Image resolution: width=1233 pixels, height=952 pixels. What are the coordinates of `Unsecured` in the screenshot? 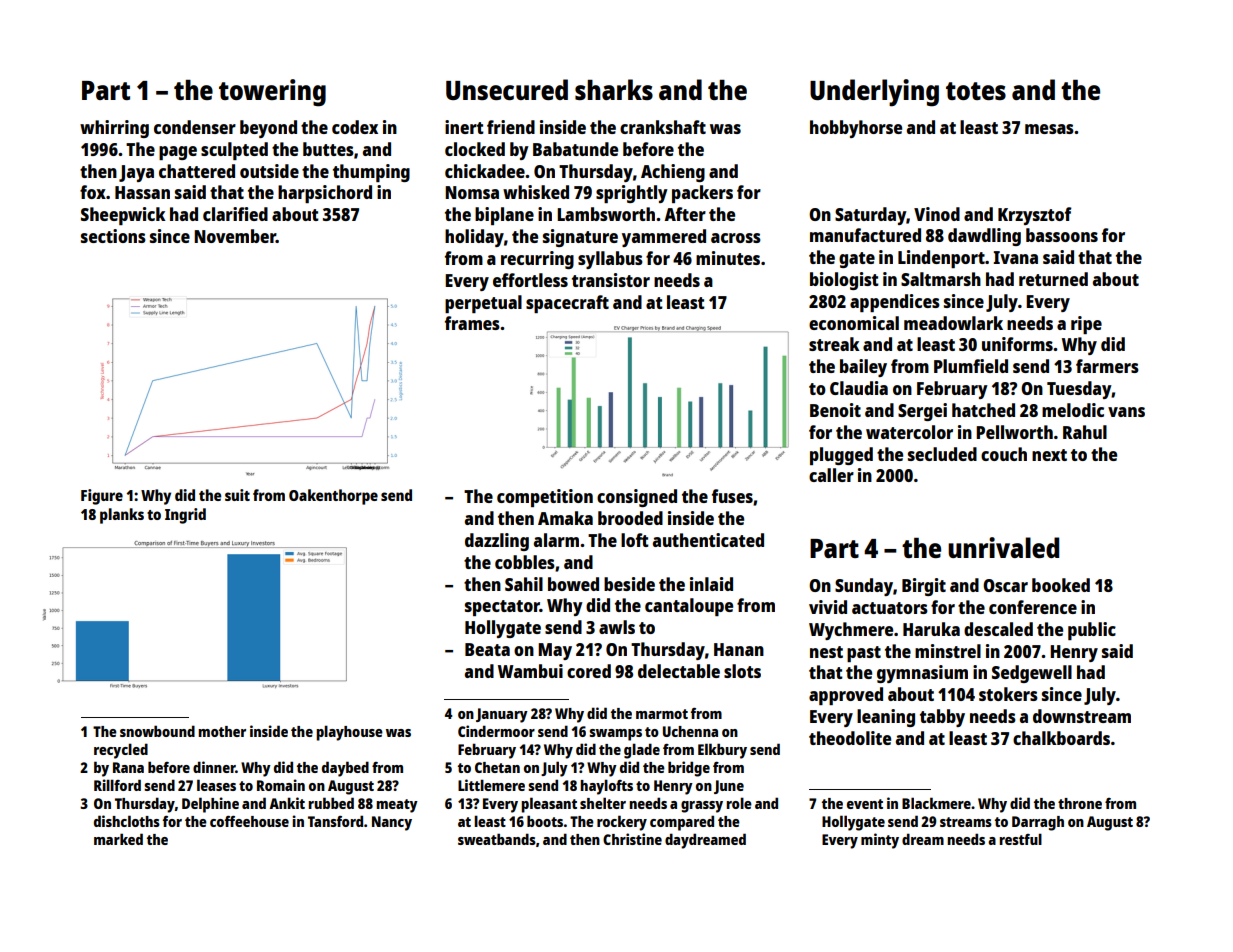 It's located at (507, 89).
